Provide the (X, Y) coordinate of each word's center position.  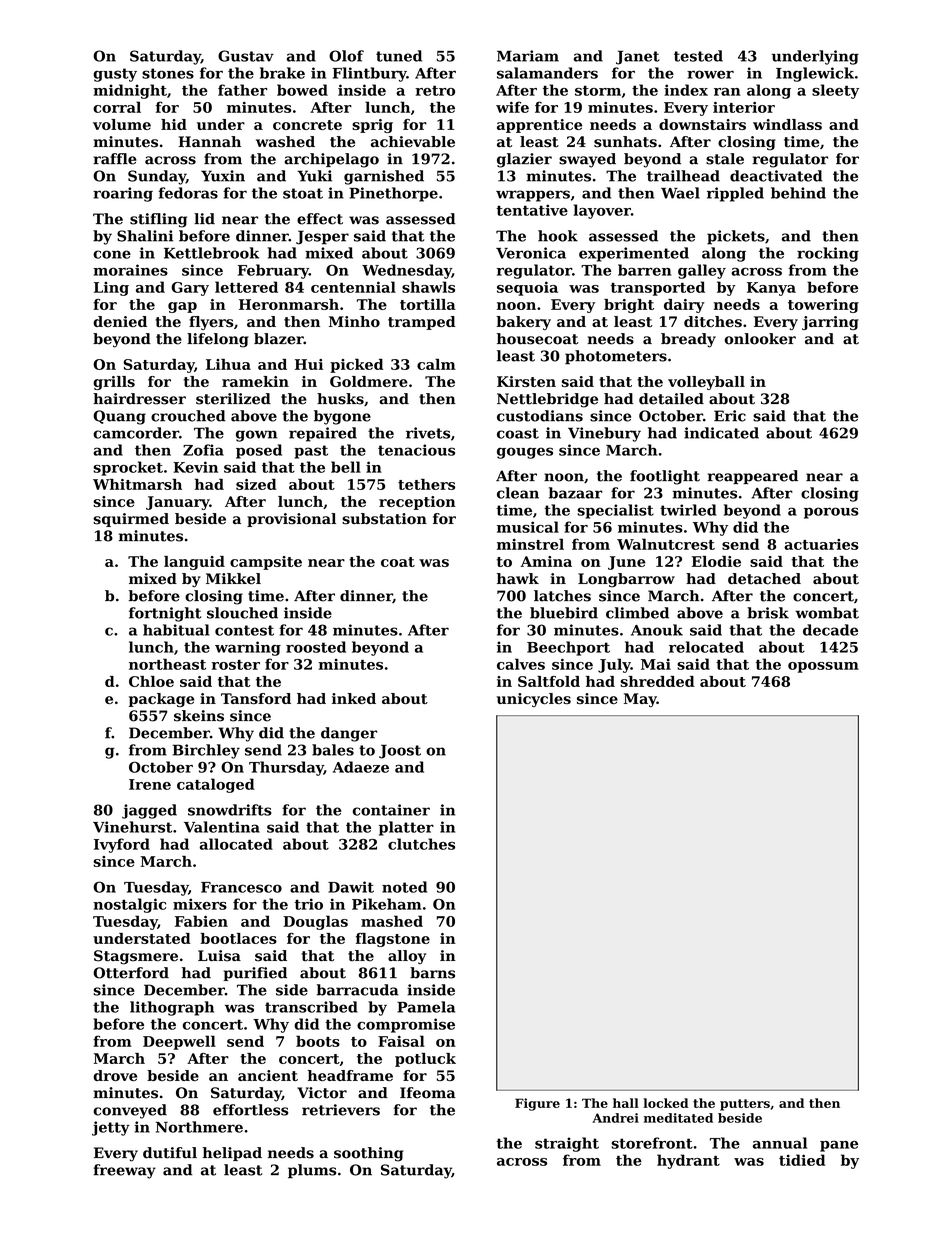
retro (435, 90)
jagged (149, 811)
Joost (400, 751)
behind (798, 193)
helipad (232, 1154)
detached (764, 579)
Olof (346, 56)
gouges (525, 453)
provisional (291, 520)
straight (567, 1144)
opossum (823, 667)
